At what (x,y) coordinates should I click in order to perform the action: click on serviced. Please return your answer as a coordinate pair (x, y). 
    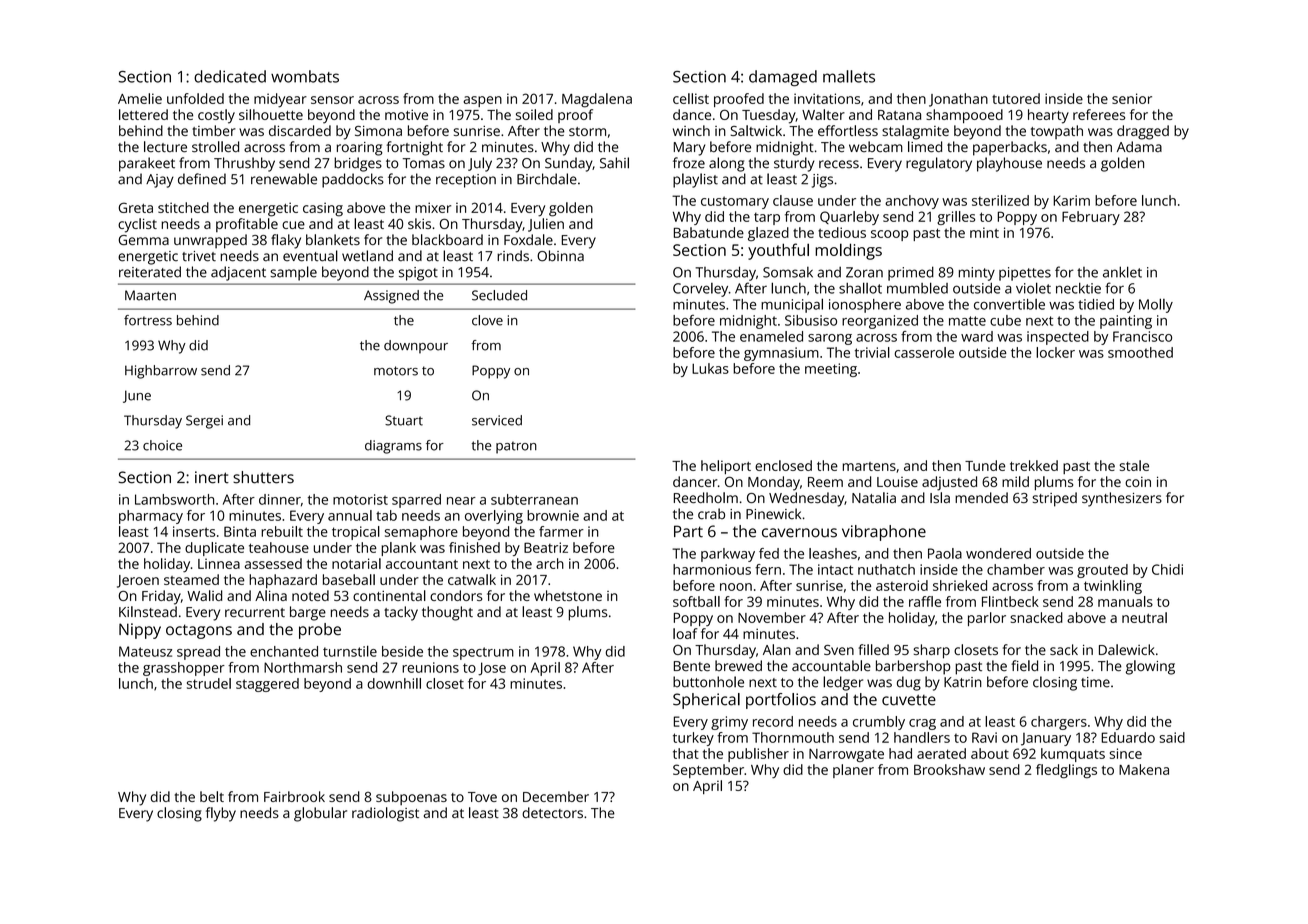
    Looking at the image, I should click on (497, 420).
